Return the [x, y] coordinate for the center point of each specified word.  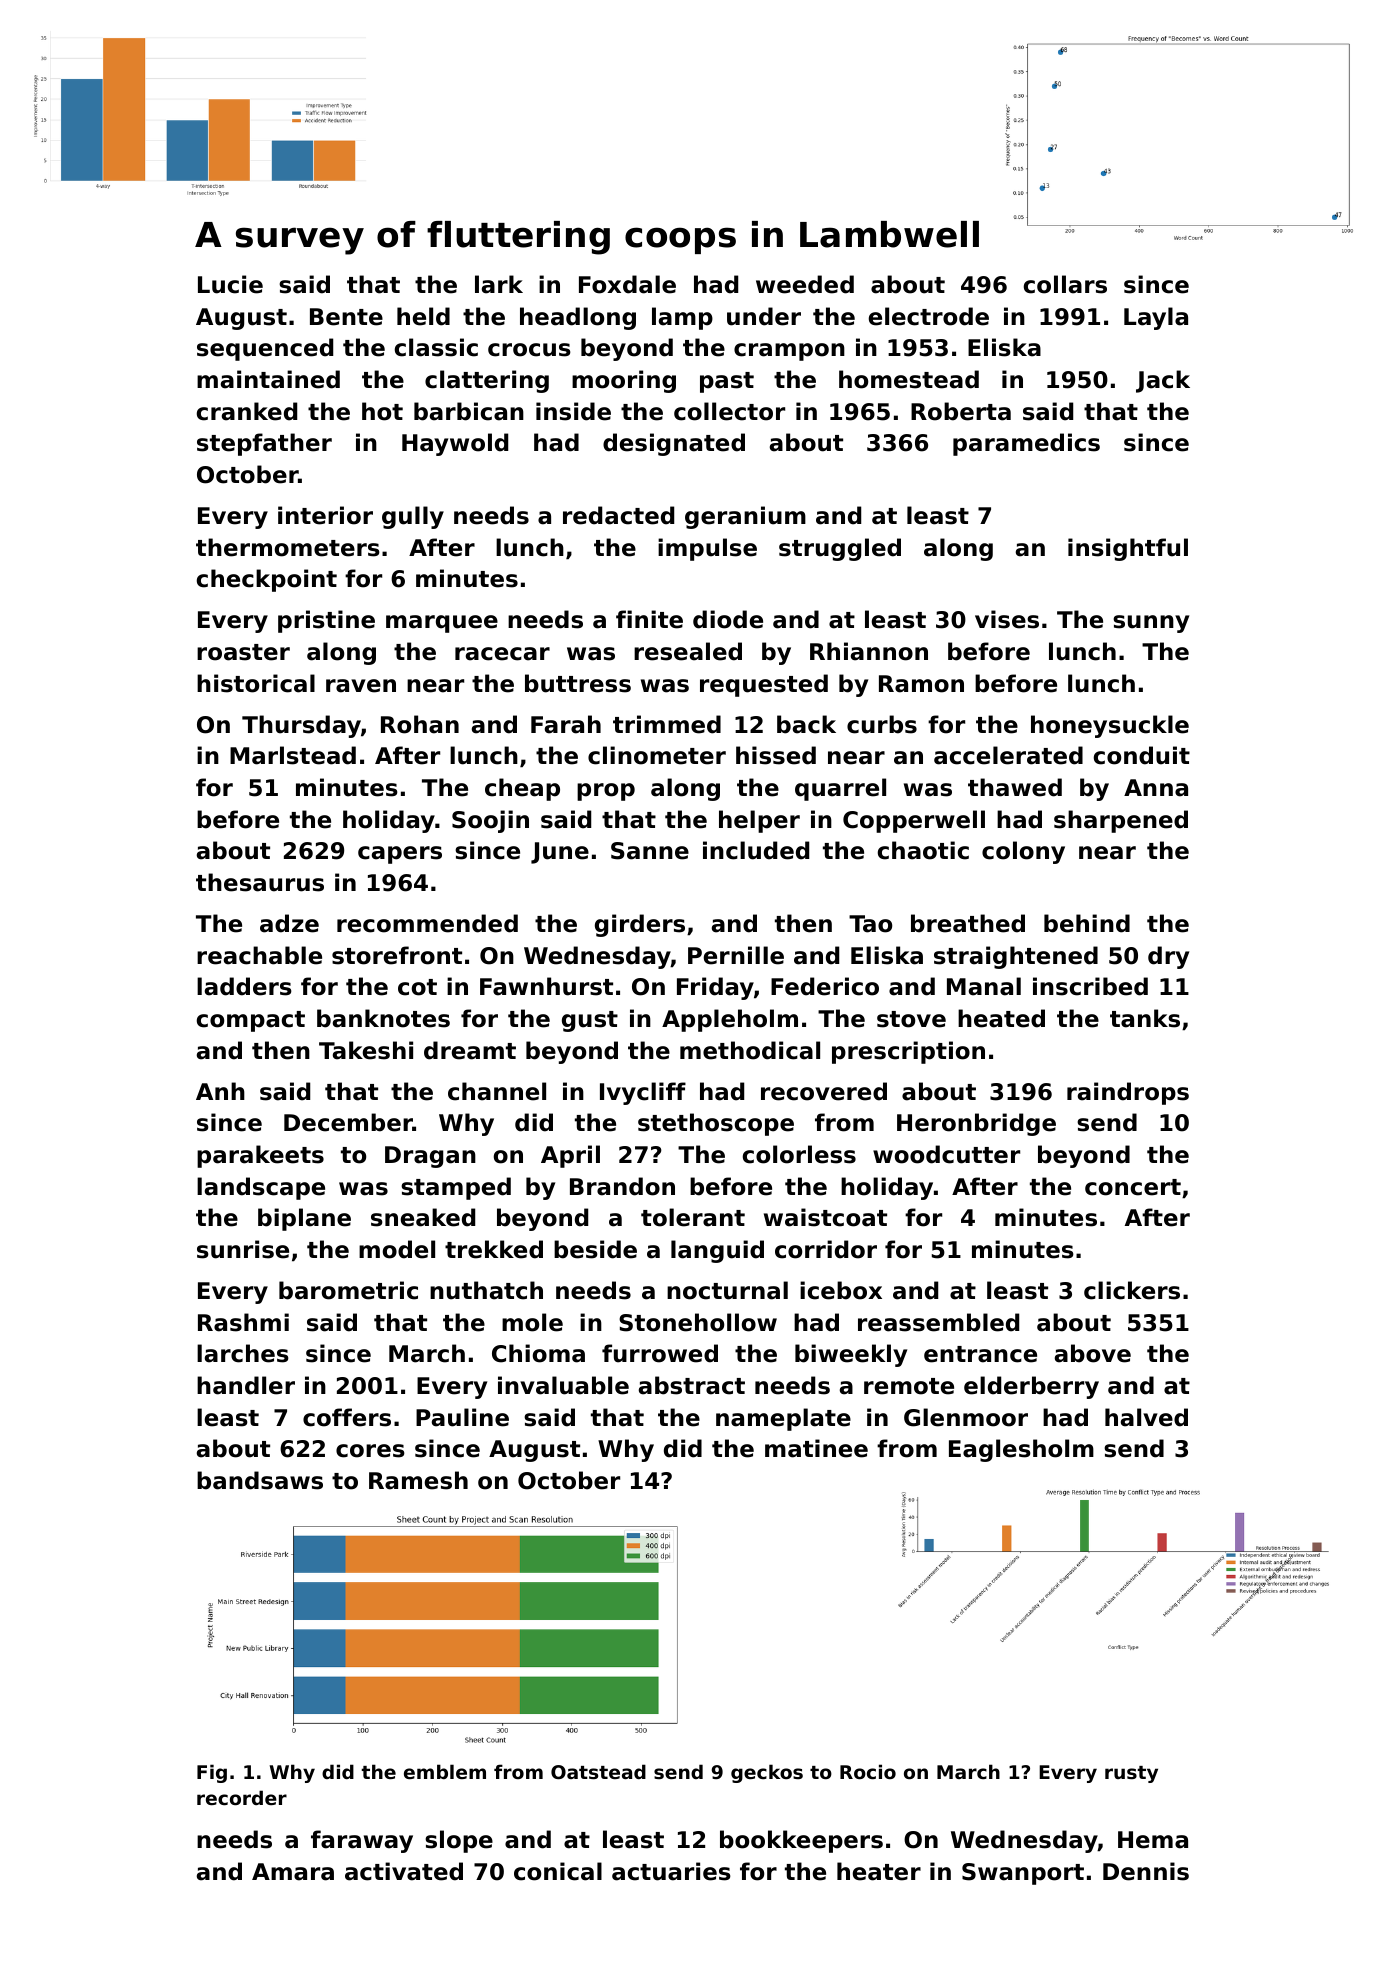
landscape [261, 1188]
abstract [692, 1385]
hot [382, 411]
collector [729, 411]
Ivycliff [643, 1093]
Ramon [921, 684]
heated [1001, 1018]
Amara [293, 1872]
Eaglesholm [1021, 1450]
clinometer [657, 755]
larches [243, 1353]
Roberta [961, 411]
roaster [243, 652]
